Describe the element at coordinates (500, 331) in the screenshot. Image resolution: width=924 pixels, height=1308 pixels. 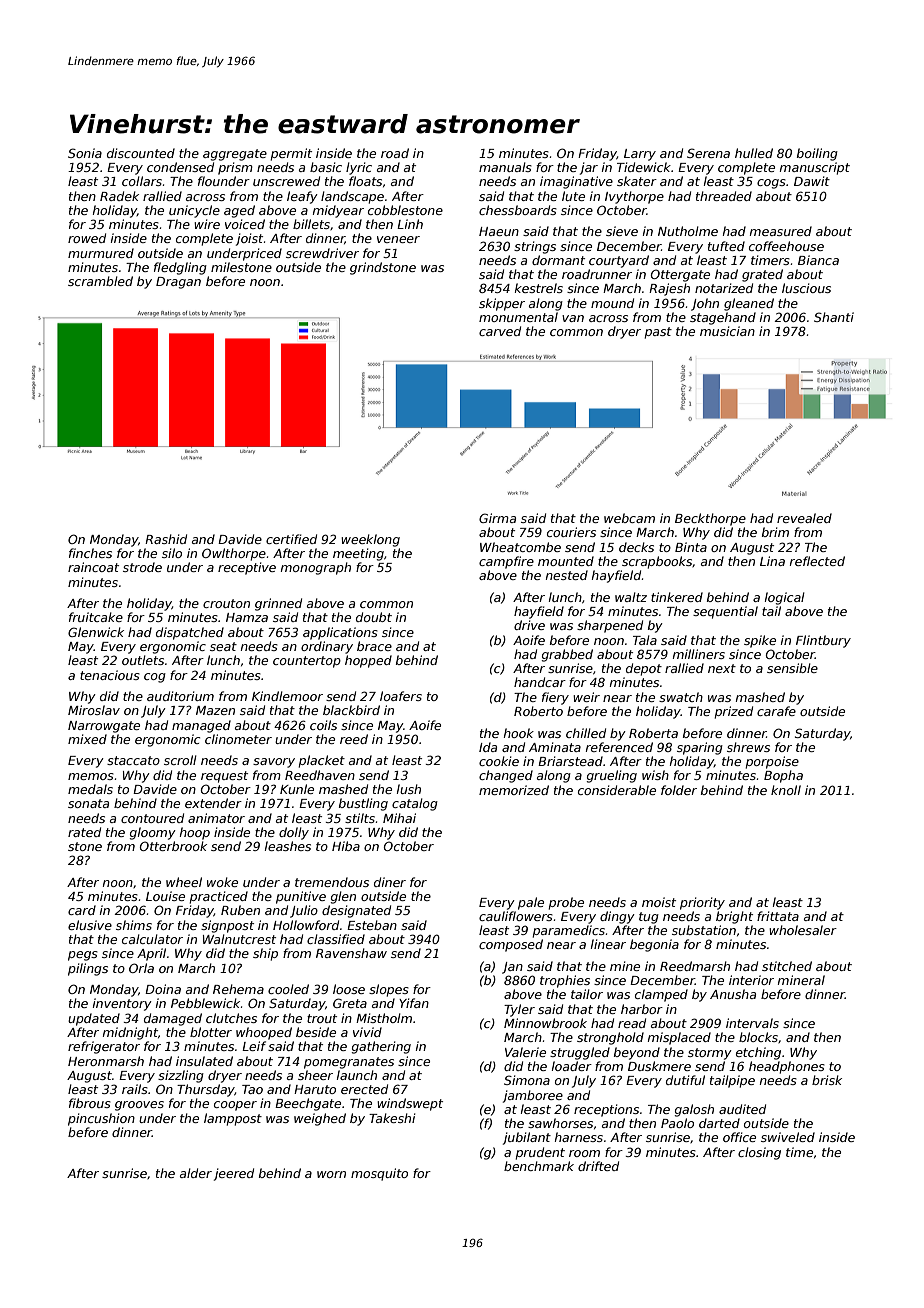
I see `carved` at that location.
